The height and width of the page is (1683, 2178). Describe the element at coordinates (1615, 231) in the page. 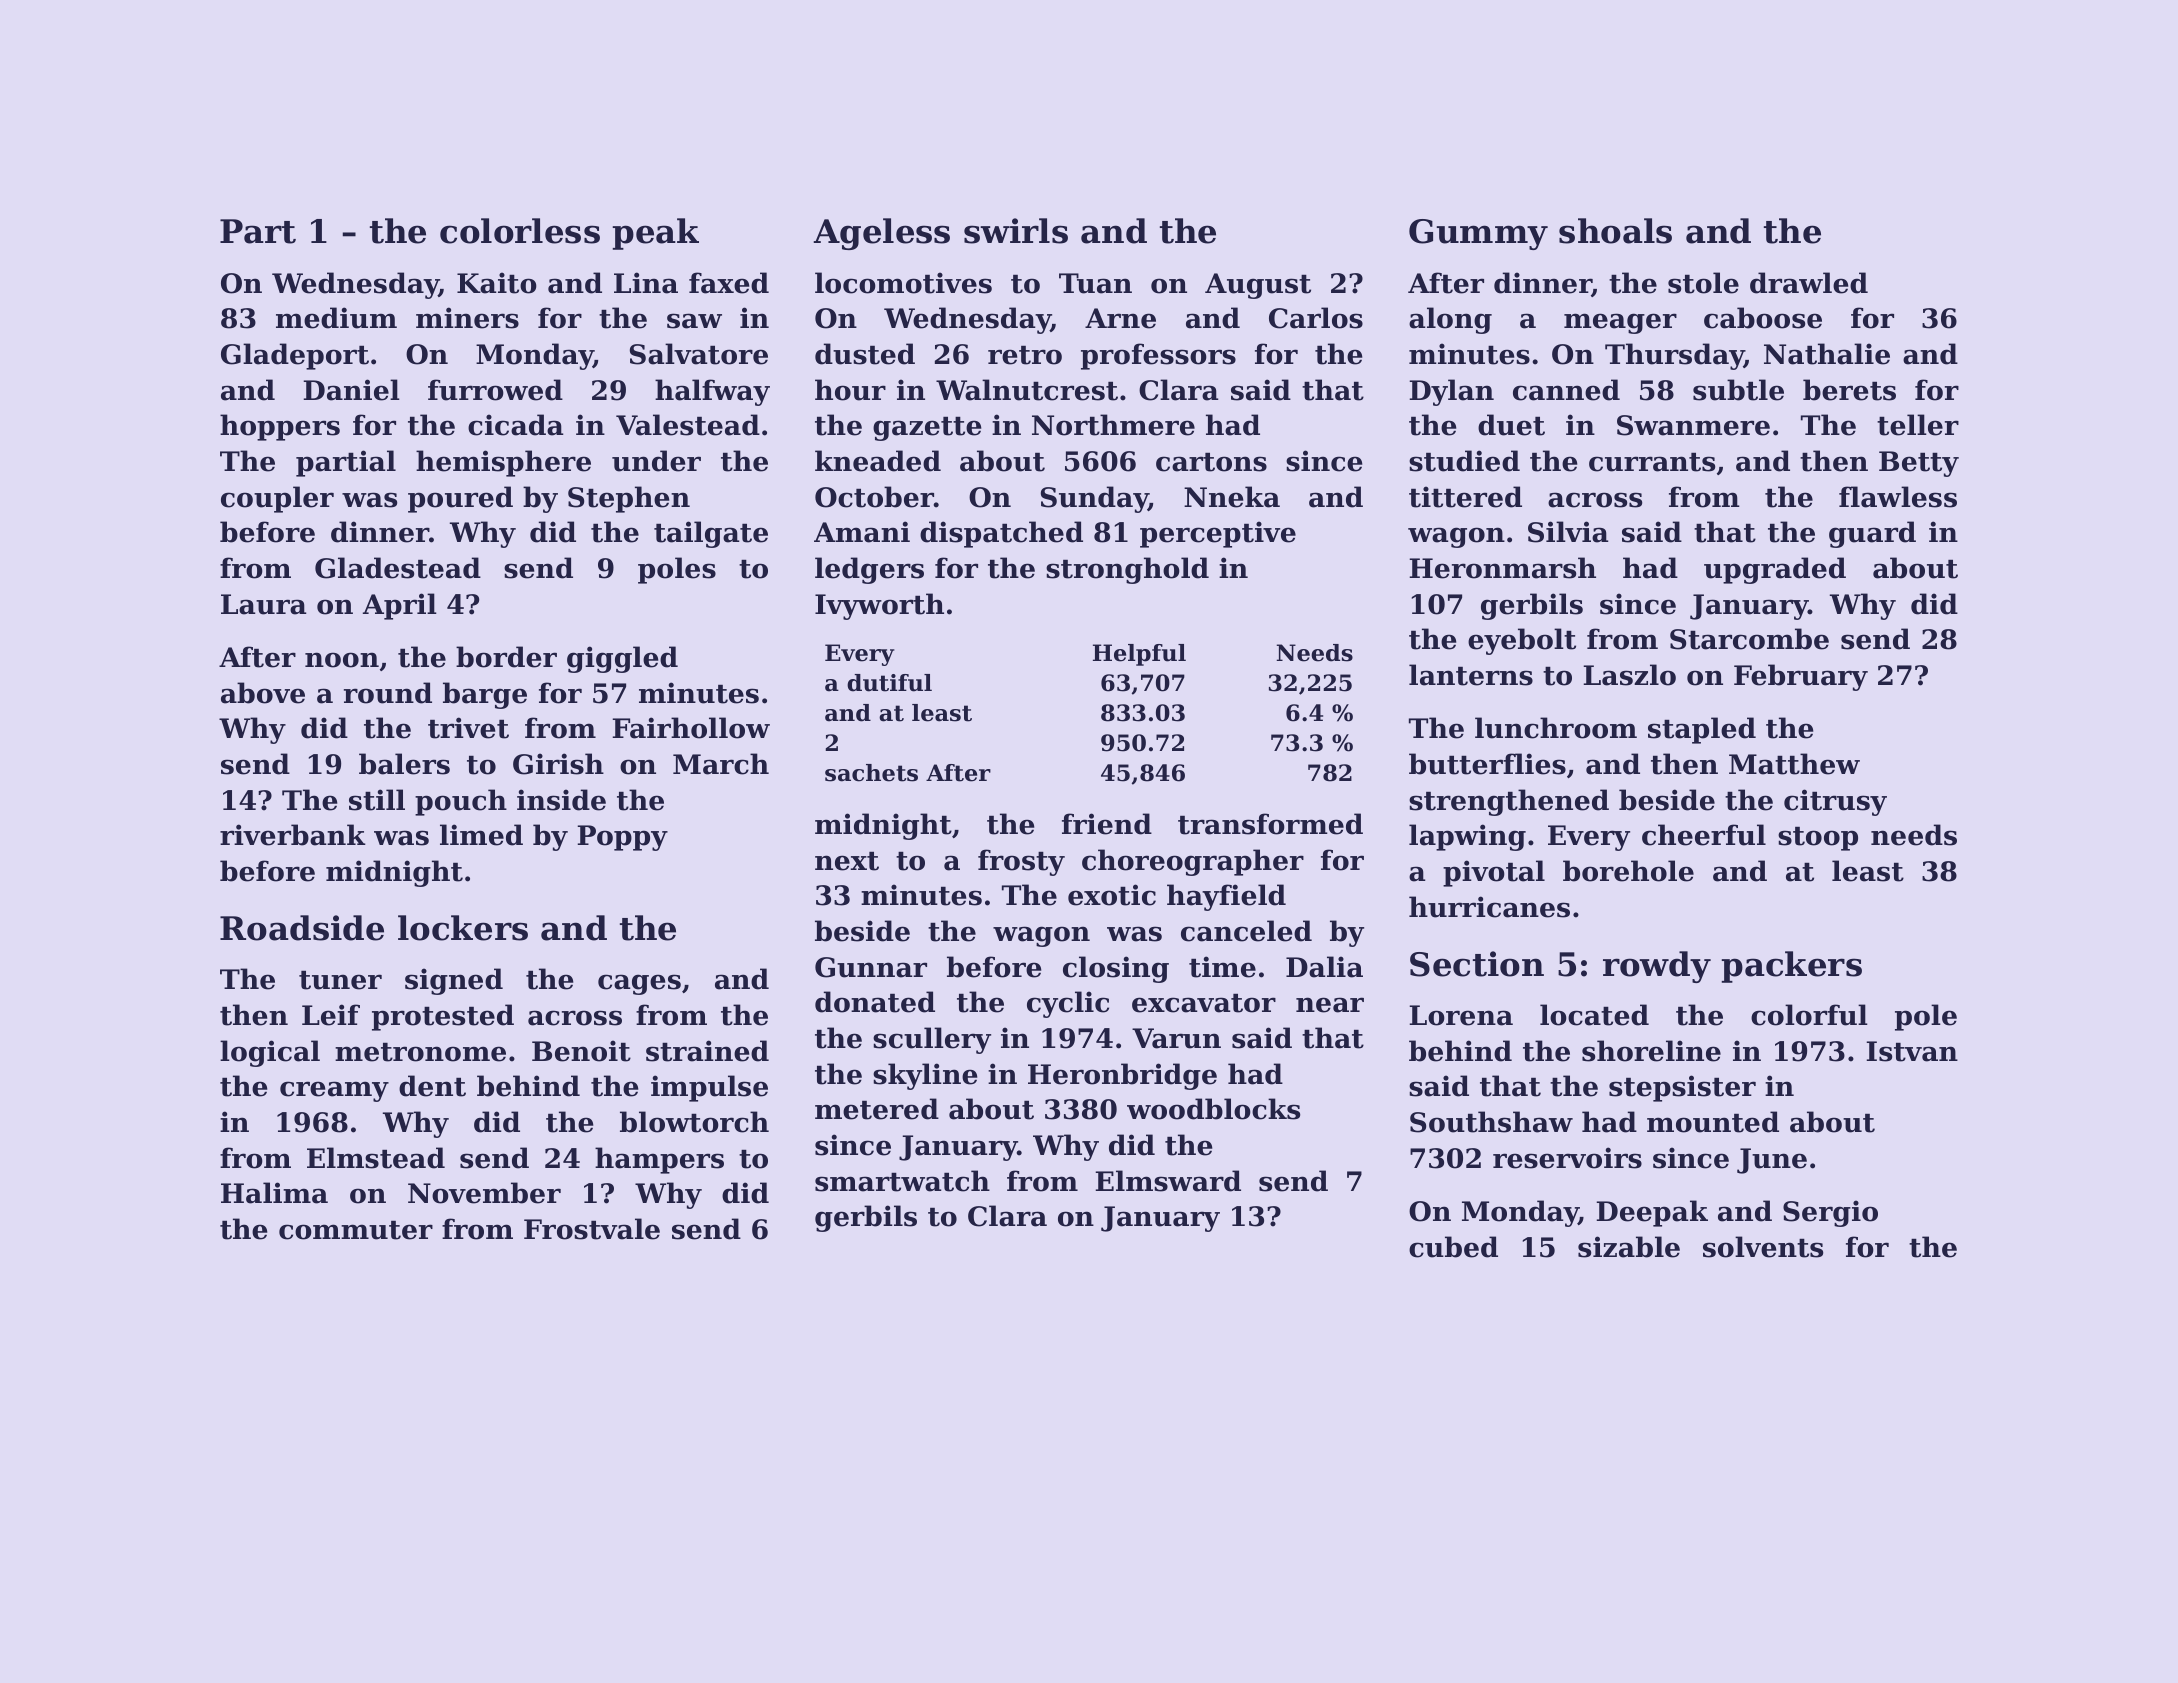

I see `shoals` at that location.
